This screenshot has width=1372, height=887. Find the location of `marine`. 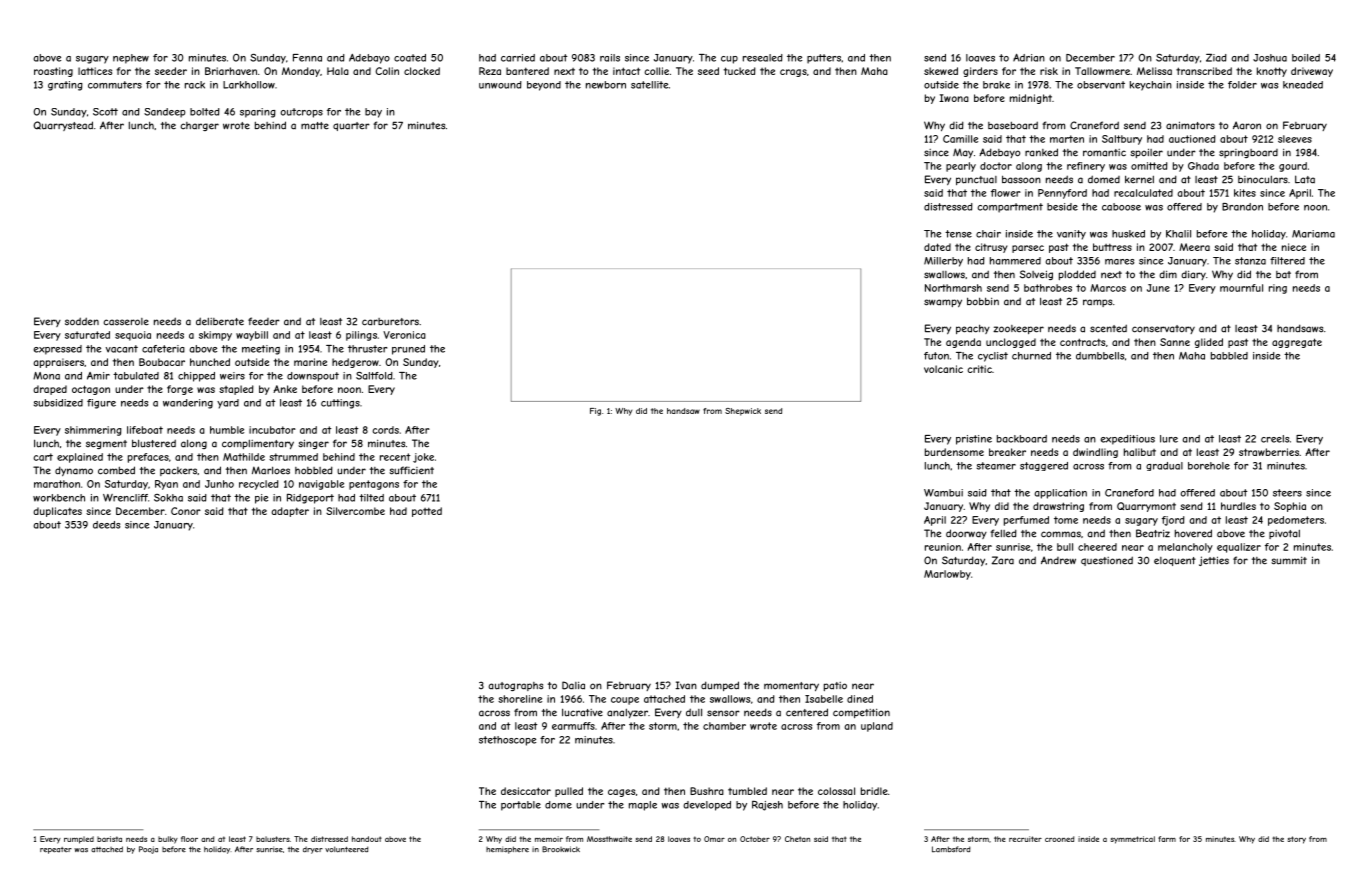

marine is located at coordinates (310, 362).
